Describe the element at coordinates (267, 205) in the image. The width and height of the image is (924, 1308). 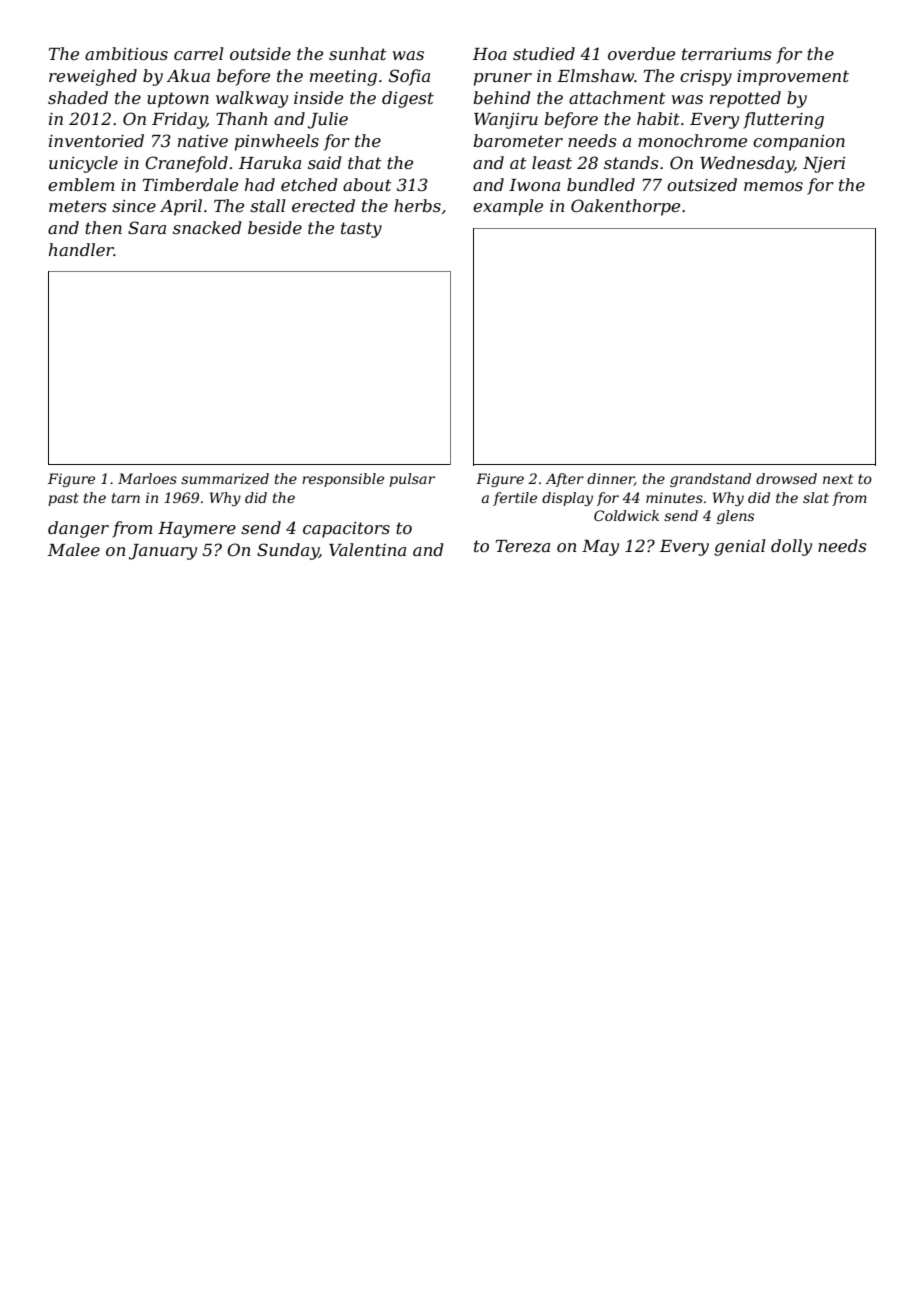
I see `stall` at that location.
